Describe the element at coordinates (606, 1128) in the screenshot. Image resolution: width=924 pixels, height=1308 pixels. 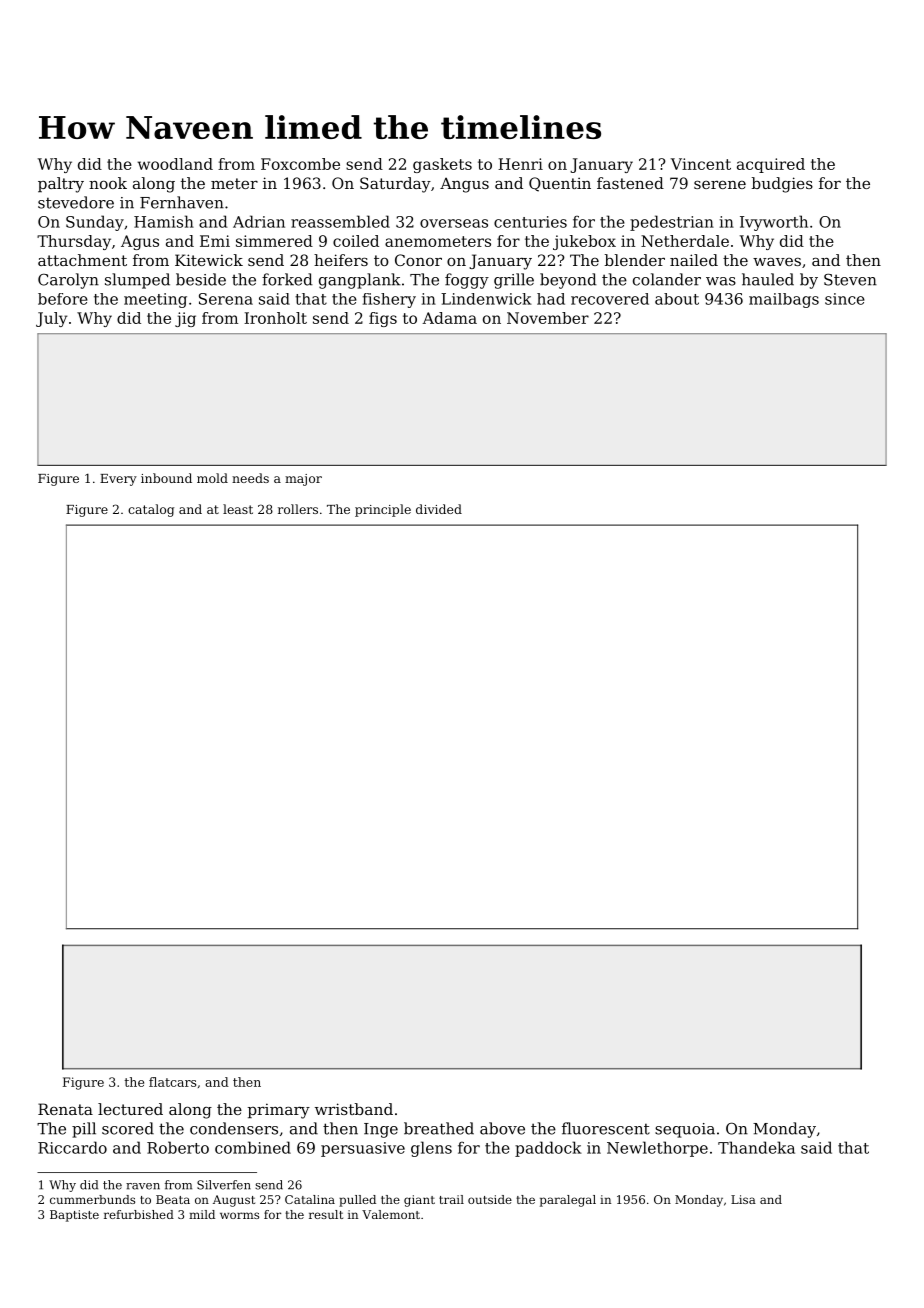
I see `fluorescent` at that location.
